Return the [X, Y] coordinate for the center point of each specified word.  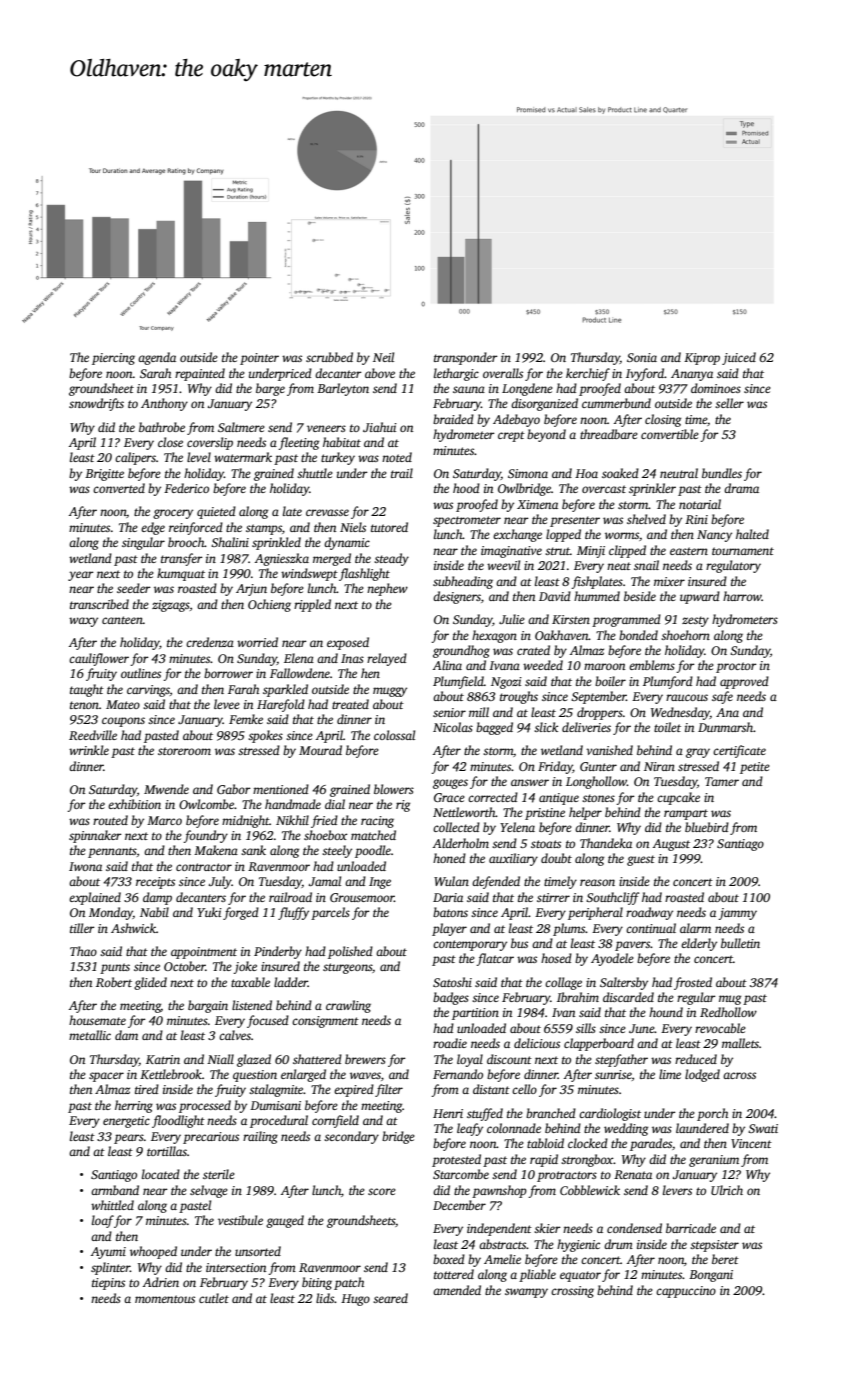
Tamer [722, 781]
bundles [722, 473]
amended [457, 1290]
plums [569, 929]
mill [479, 712]
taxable [250, 982]
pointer [259, 359]
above [380, 373]
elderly [699, 944]
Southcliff [612, 898]
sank [253, 850]
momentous [165, 1299]
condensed [634, 1228]
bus [519, 943]
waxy [83, 622]
